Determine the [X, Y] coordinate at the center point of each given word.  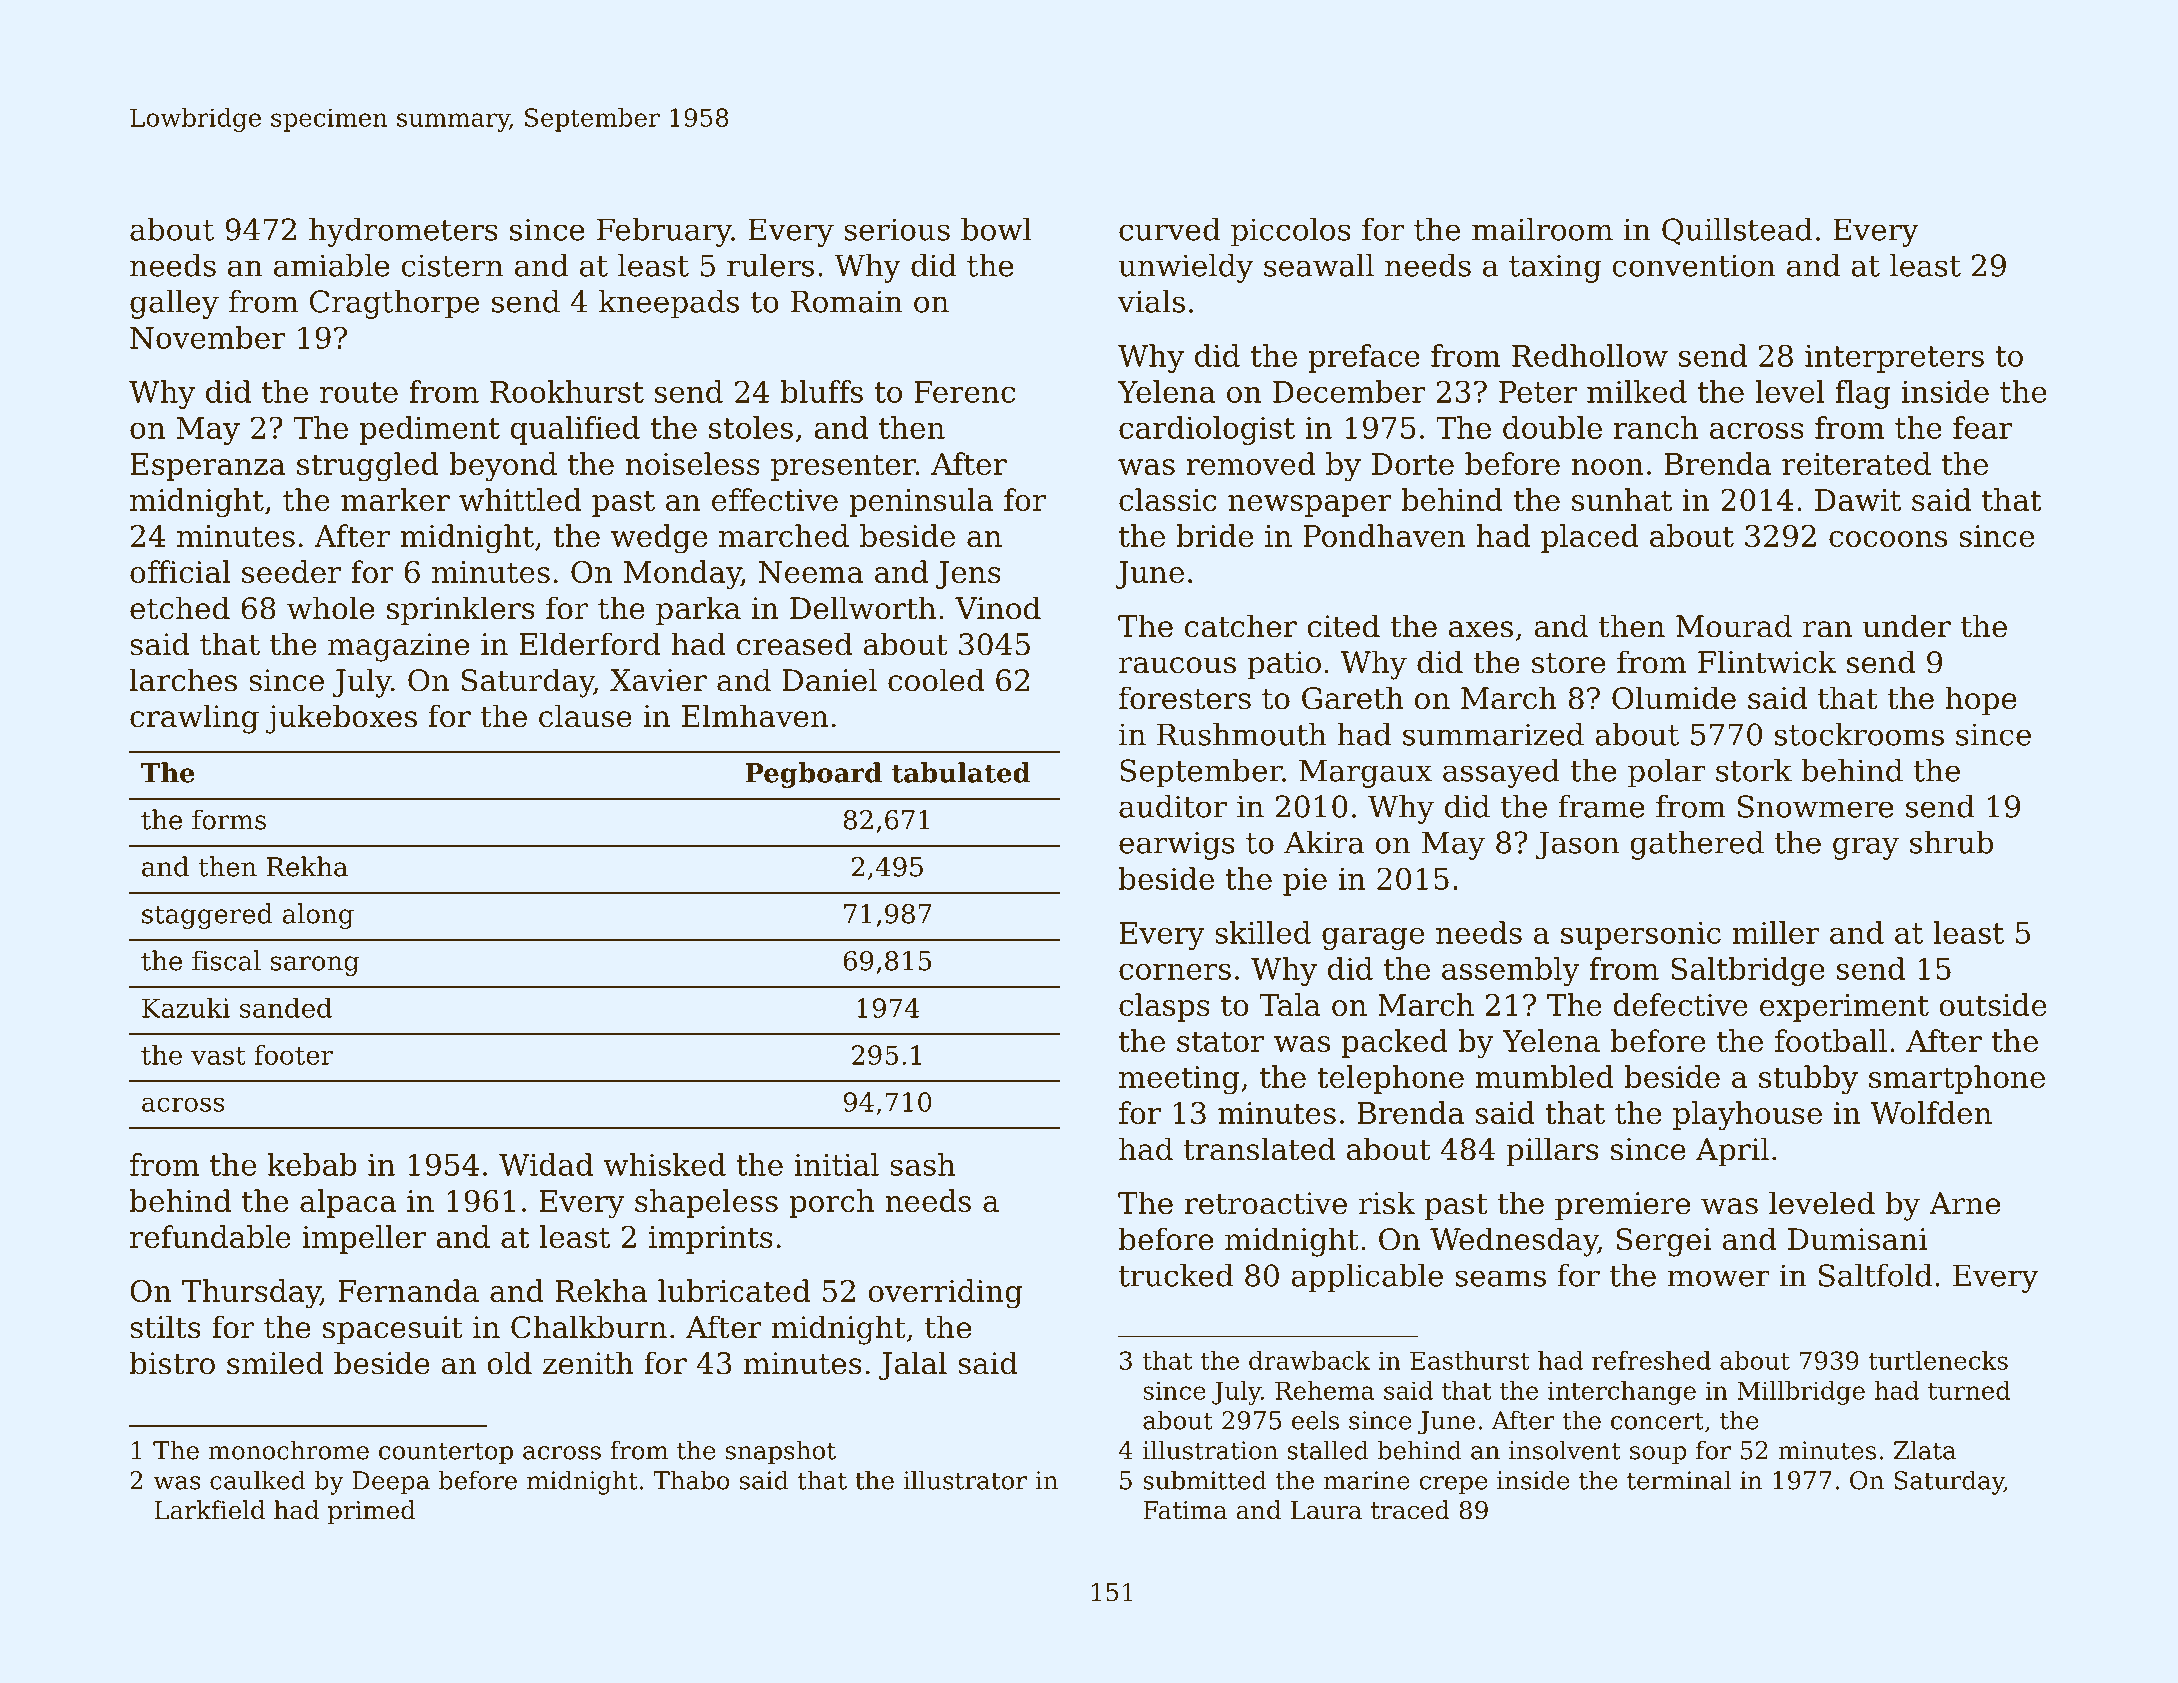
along [318, 916]
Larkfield [209, 1510]
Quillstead [1737, 231]
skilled [1263, 932]
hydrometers [403, 232]
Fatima [1185, 1510]
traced [1410, 1510]
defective [1680, 1004]
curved [1169, 229]
